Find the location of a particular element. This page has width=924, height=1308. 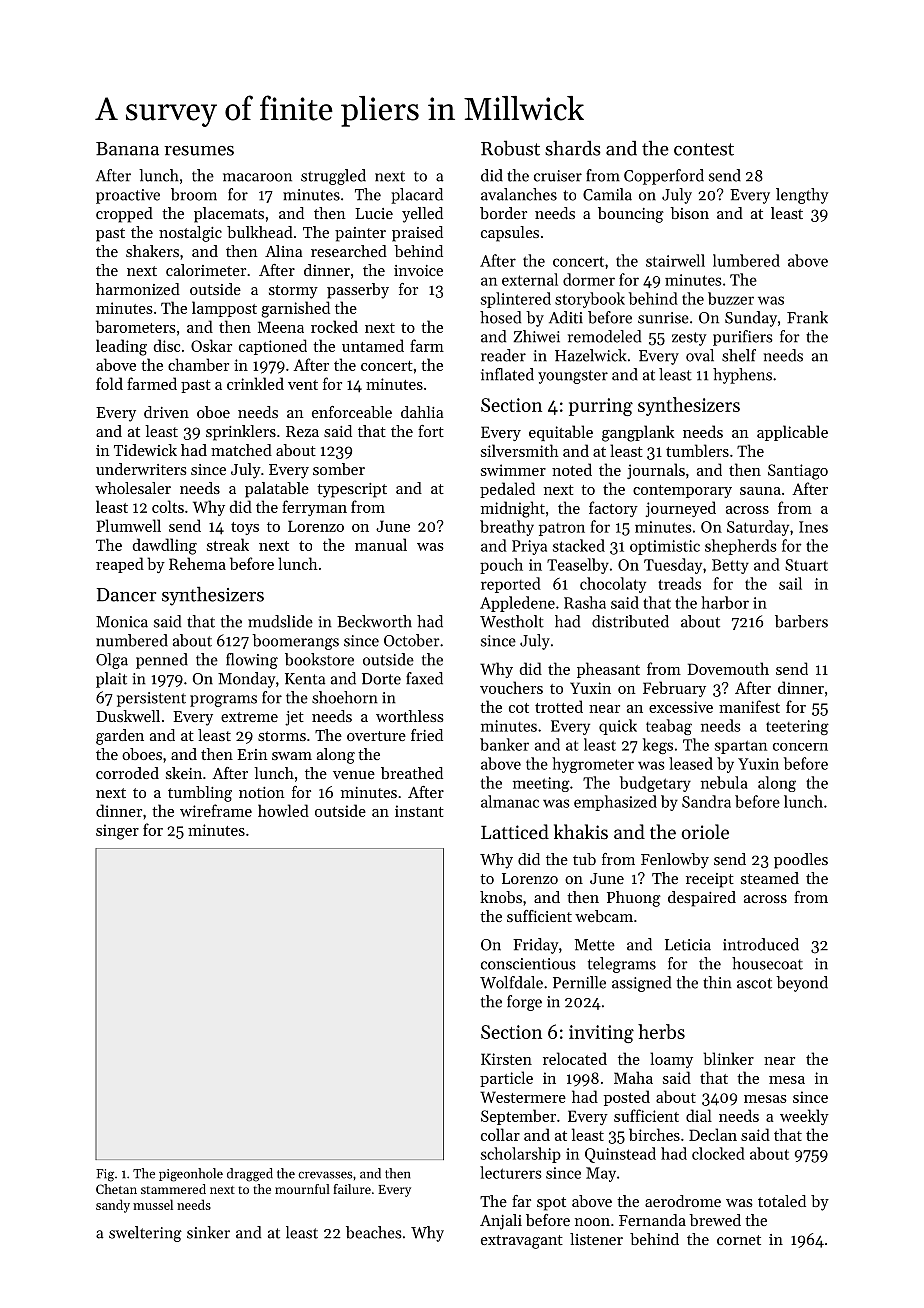

Fig is located at coordinates (105, 1175).
